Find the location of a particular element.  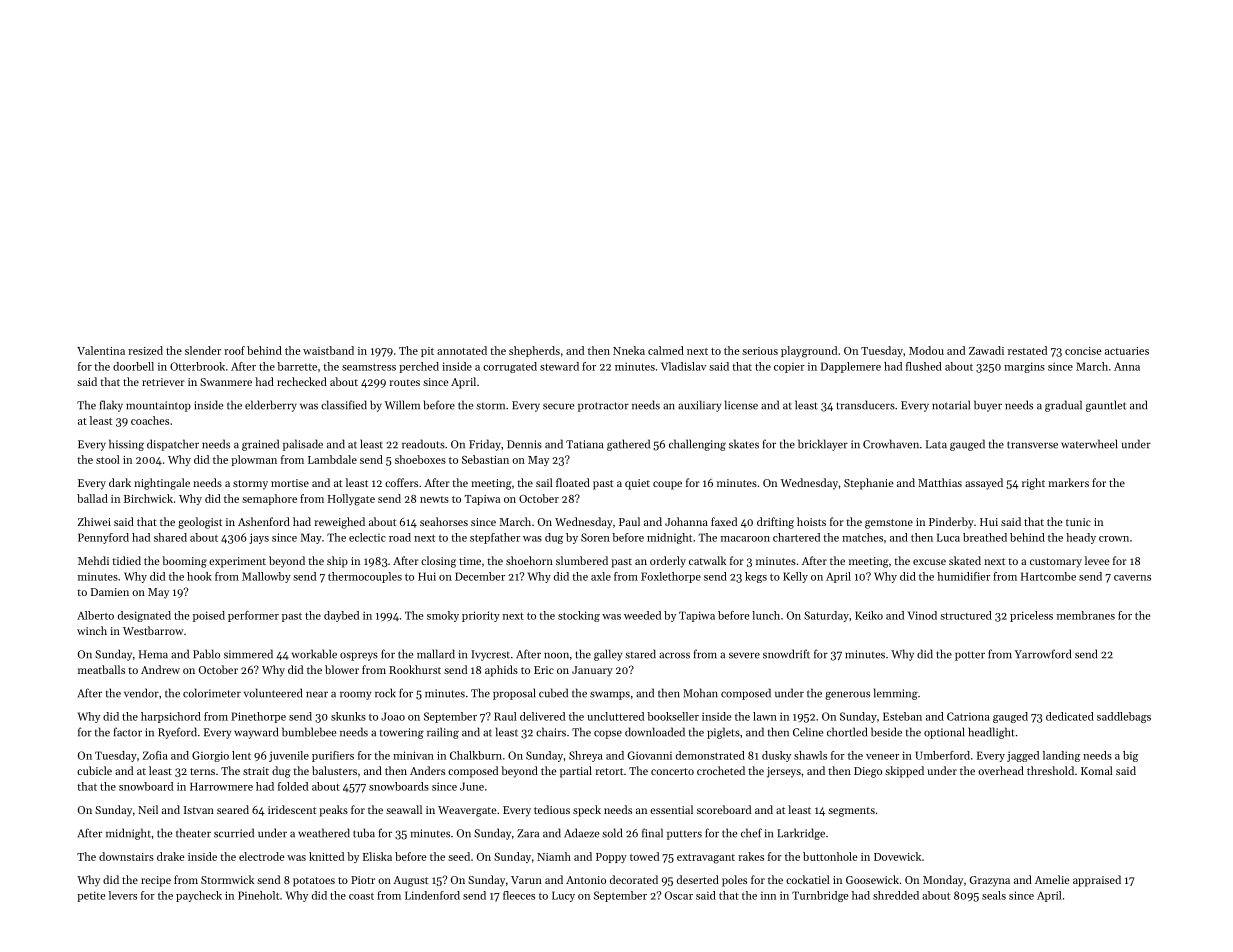

seals is located at coordinates (994, 895).
